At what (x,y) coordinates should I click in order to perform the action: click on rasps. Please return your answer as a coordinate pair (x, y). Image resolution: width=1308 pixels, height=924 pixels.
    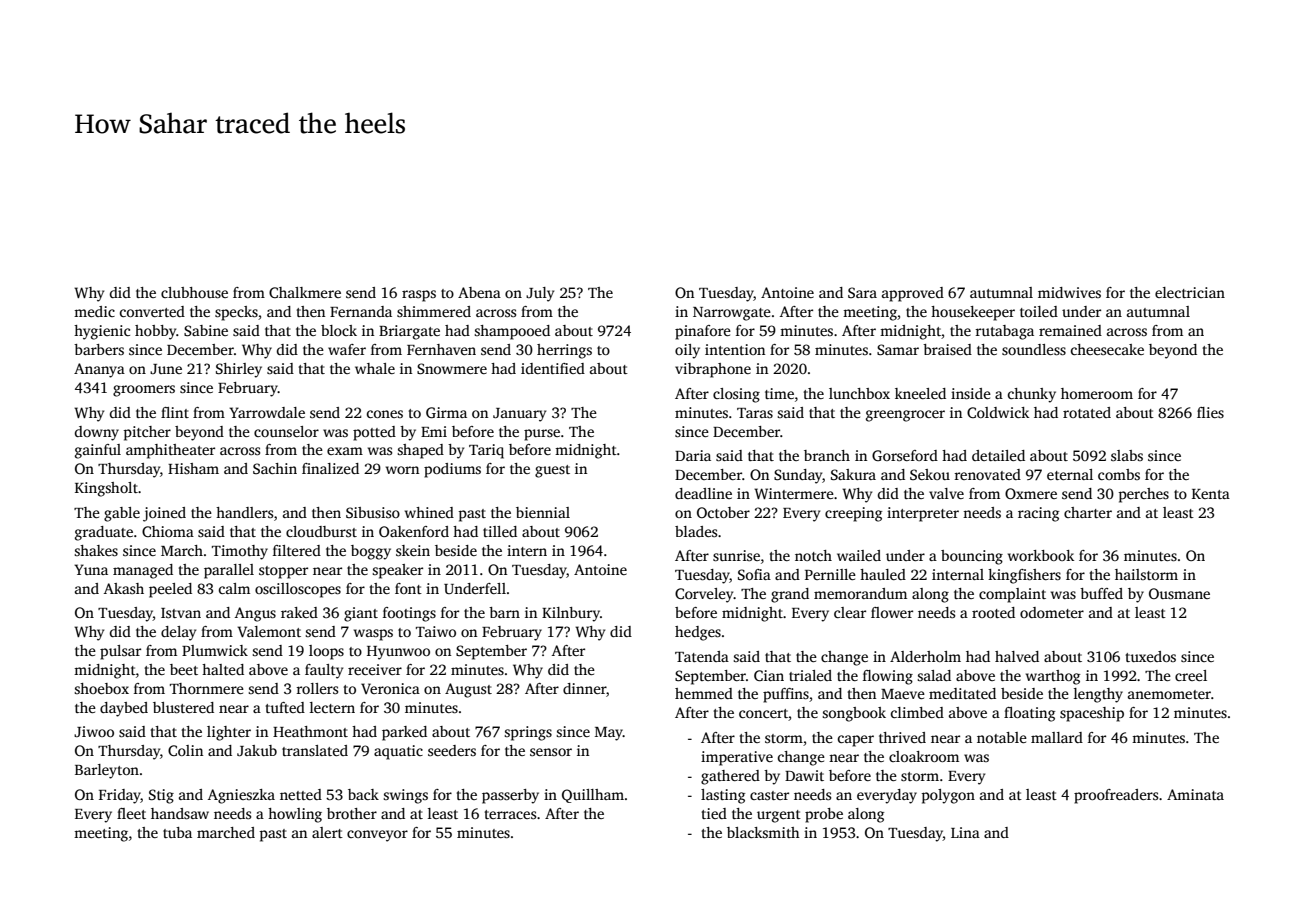
    Looking at the image, I should click on (419, 296).
